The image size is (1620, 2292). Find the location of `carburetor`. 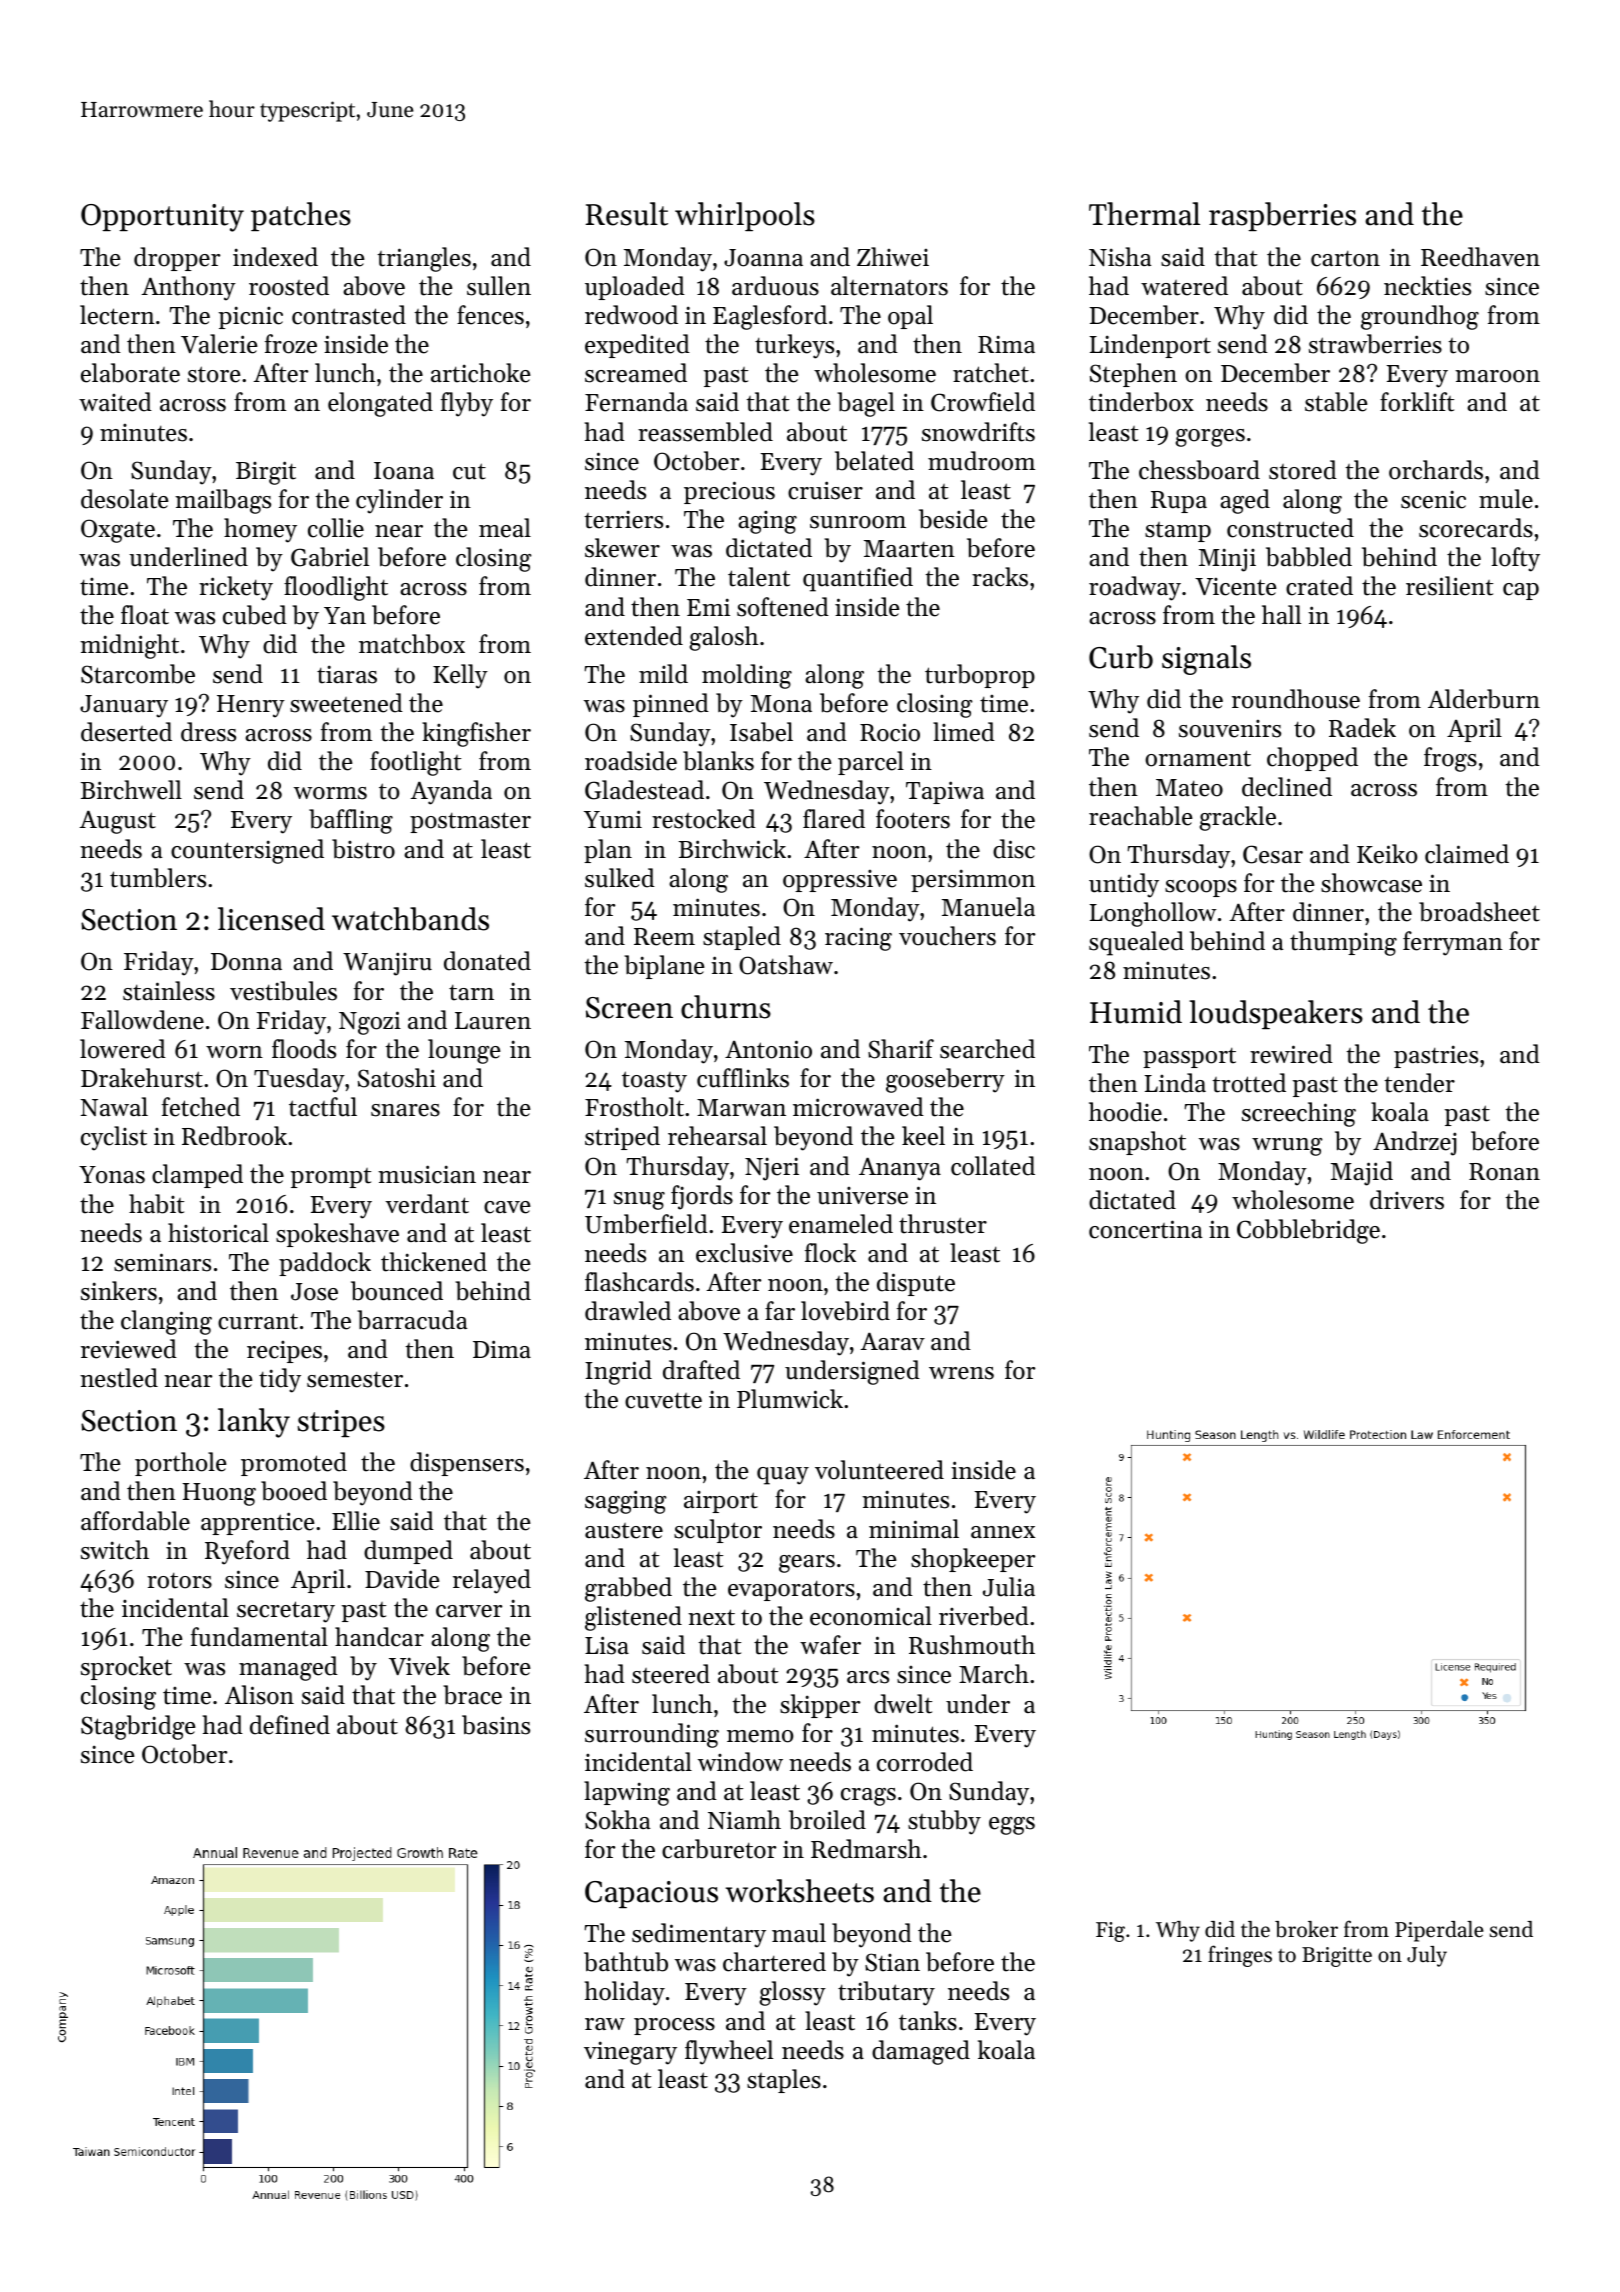

carburetor is located at coordinates (719, 1849).
